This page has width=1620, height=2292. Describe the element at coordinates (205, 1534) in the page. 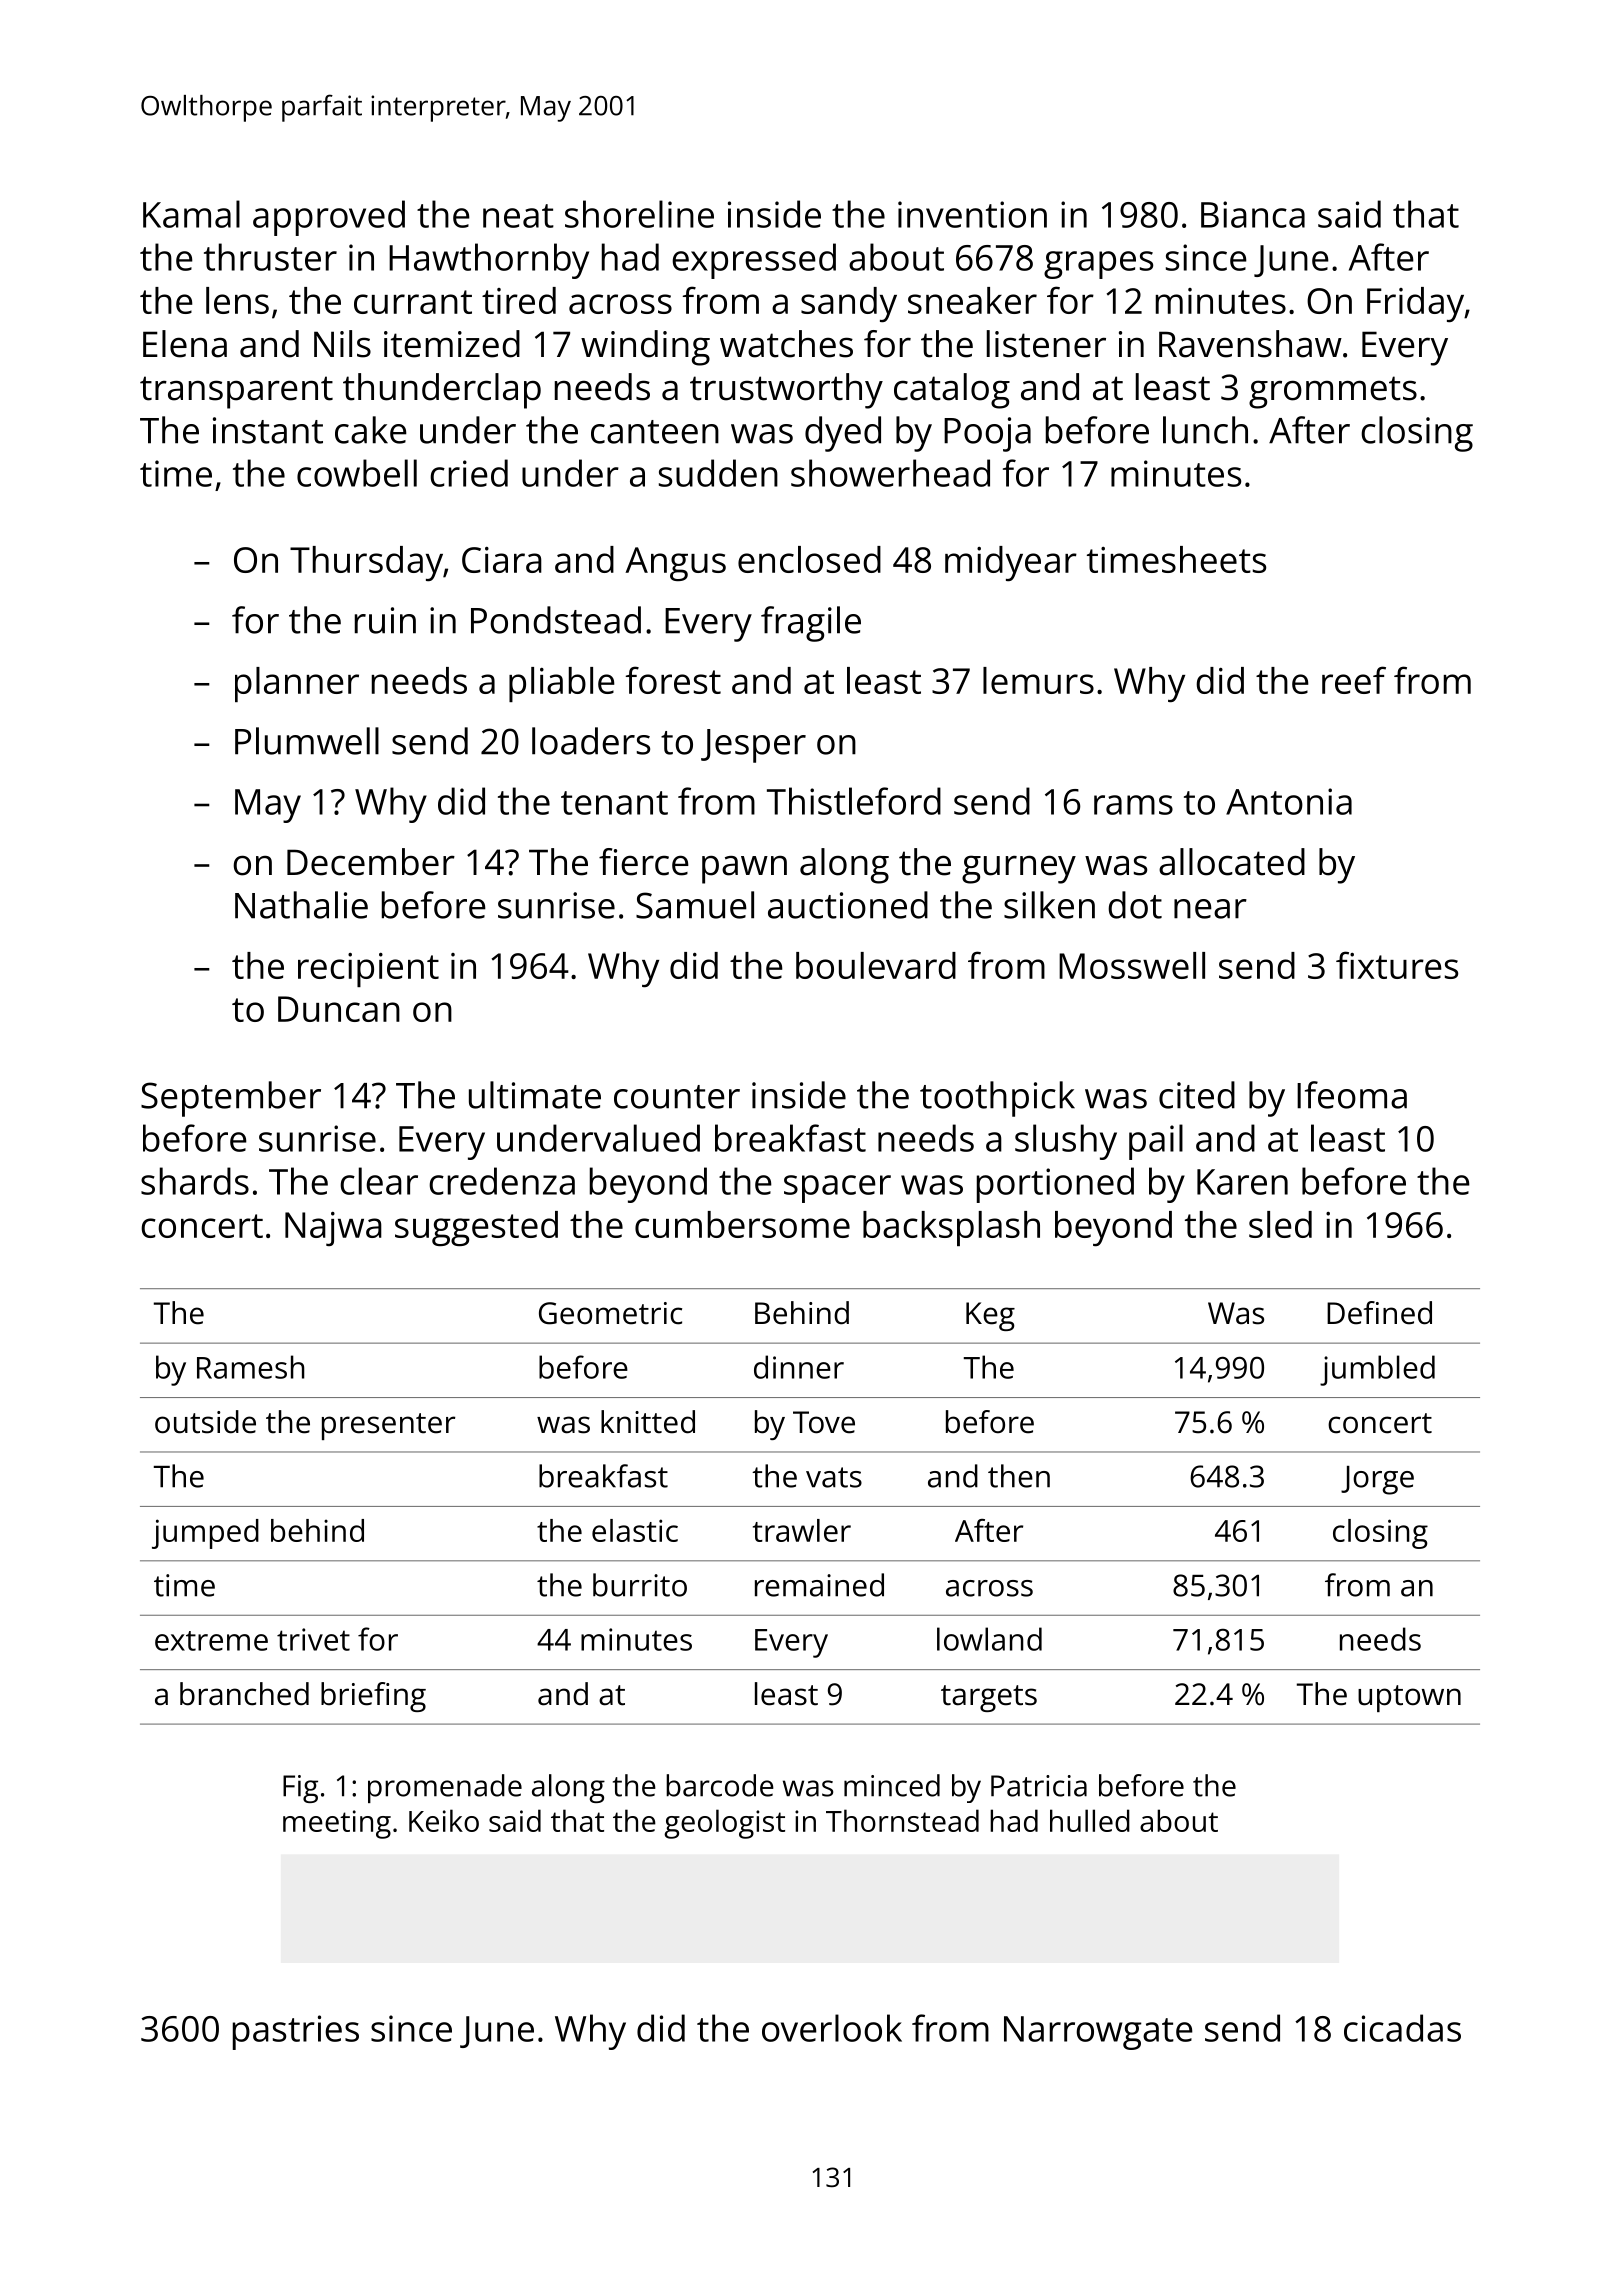

I see `jumped` at that location.
